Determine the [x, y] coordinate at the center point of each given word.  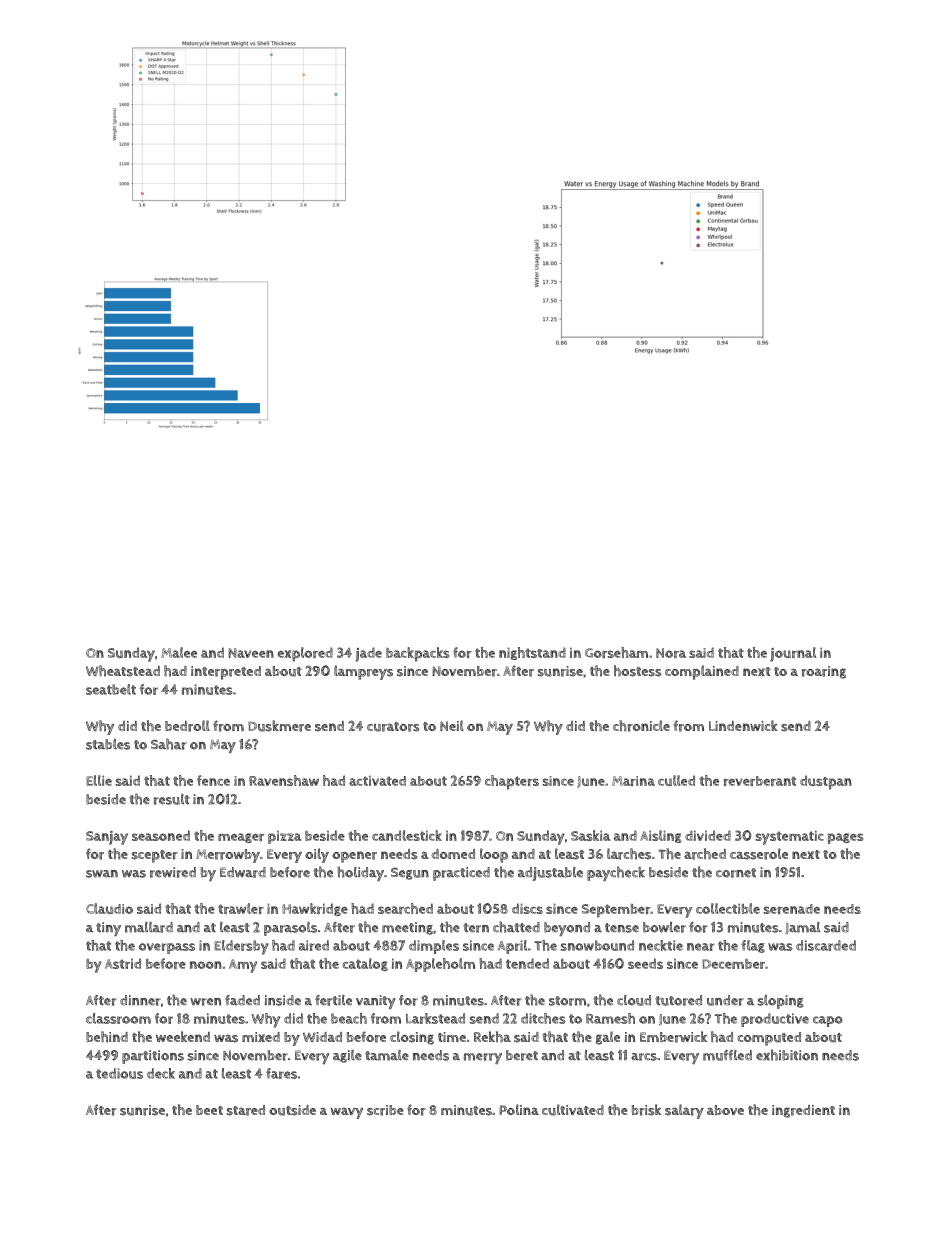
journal [793, 654]
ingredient [803, 1111]
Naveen [251, 653]
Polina [519, 1109]
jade [368, 654]
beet [209, 1110]
